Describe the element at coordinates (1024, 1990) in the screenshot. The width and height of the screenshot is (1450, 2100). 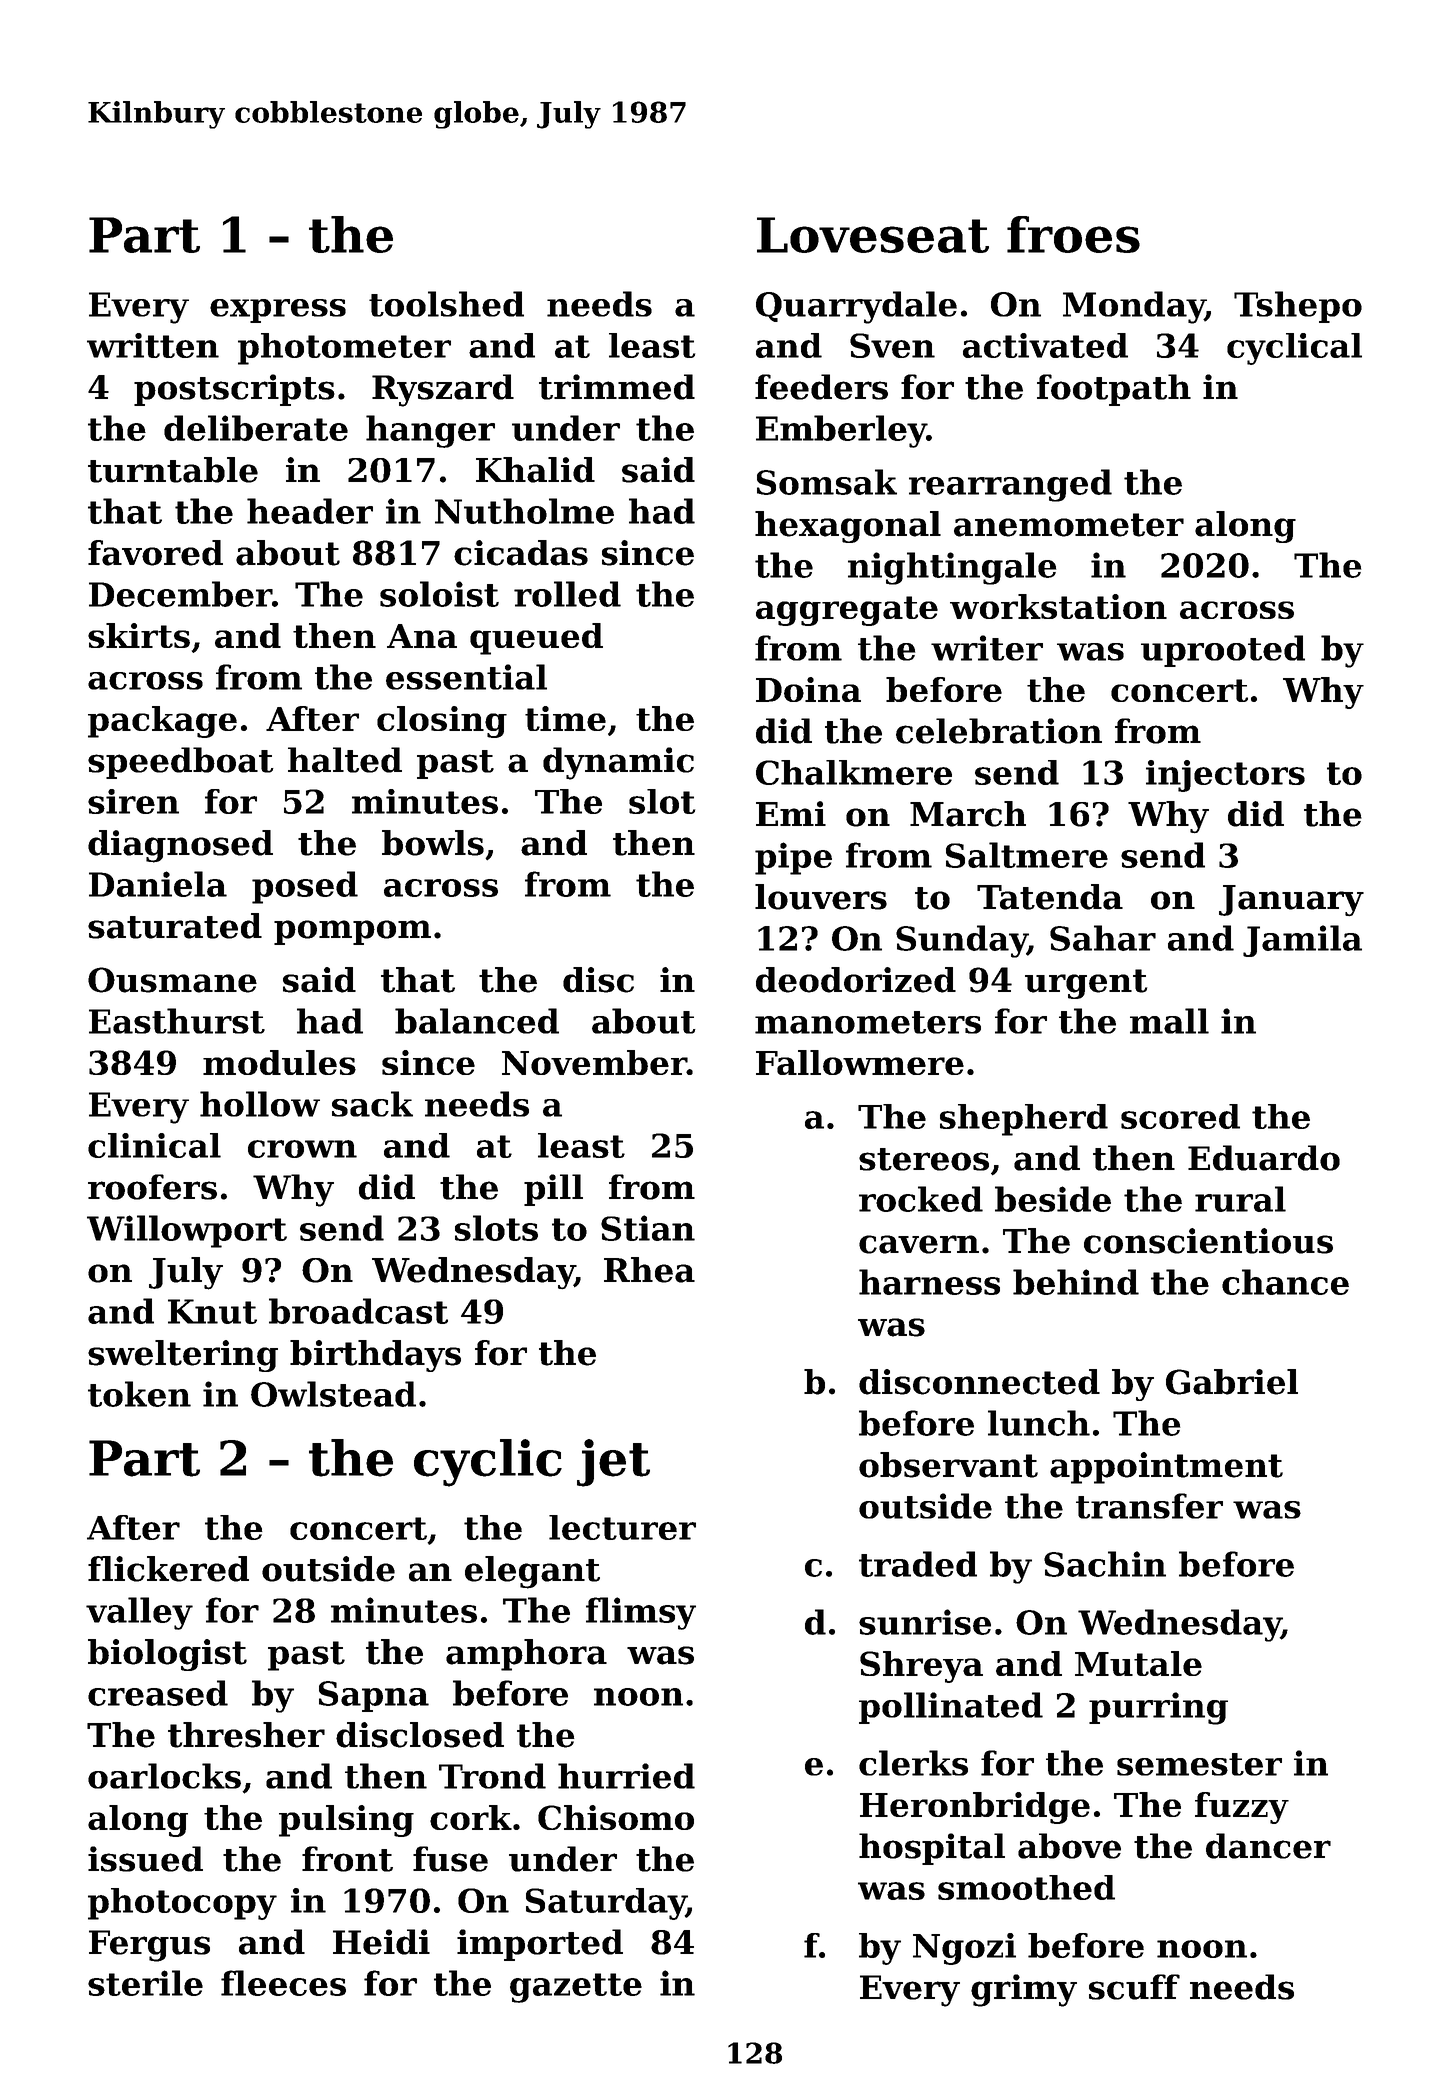
I see `grimy` at that location.
